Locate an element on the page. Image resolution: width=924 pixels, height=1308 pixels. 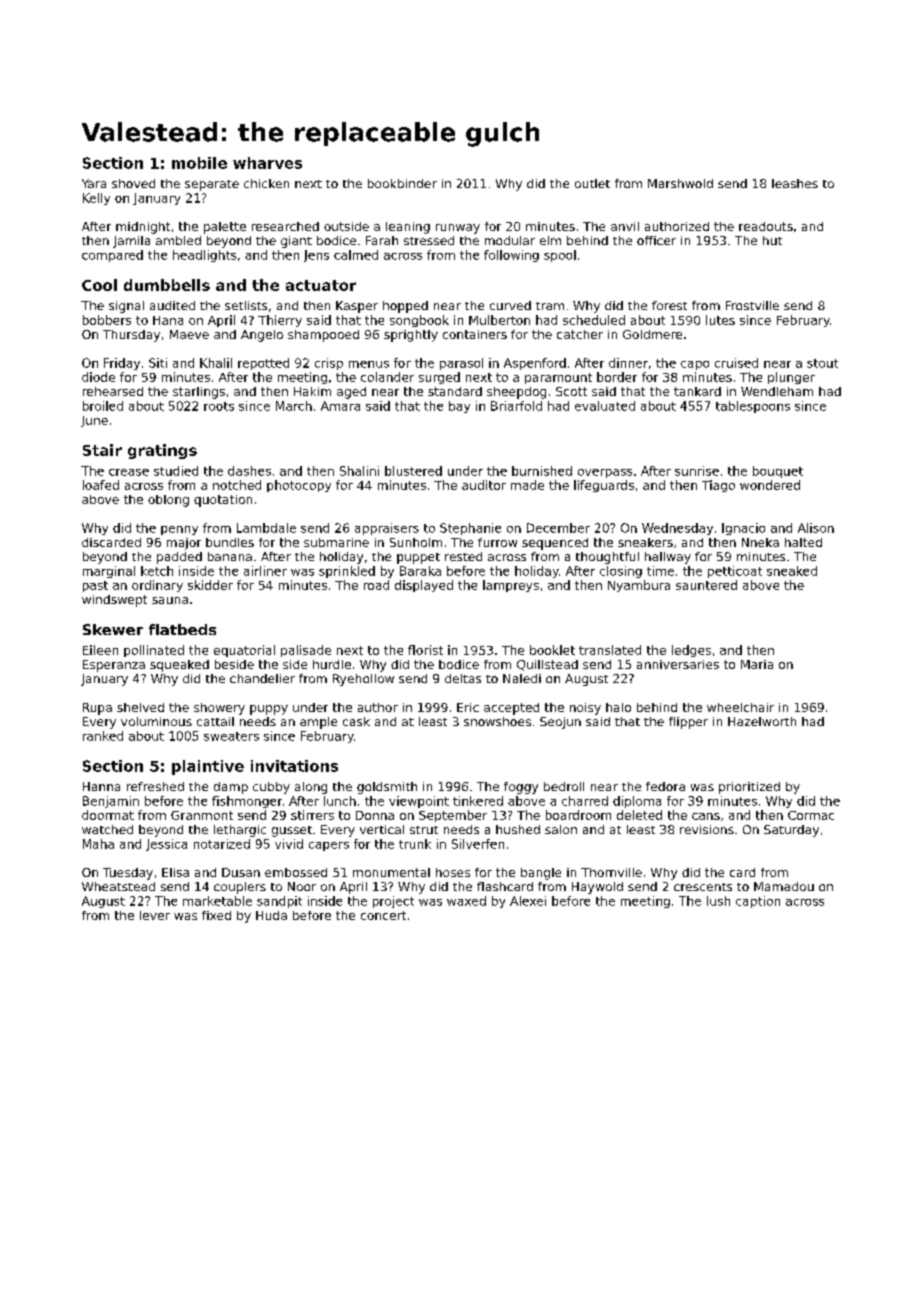
Rupa is located at coordinates (97, 709).
